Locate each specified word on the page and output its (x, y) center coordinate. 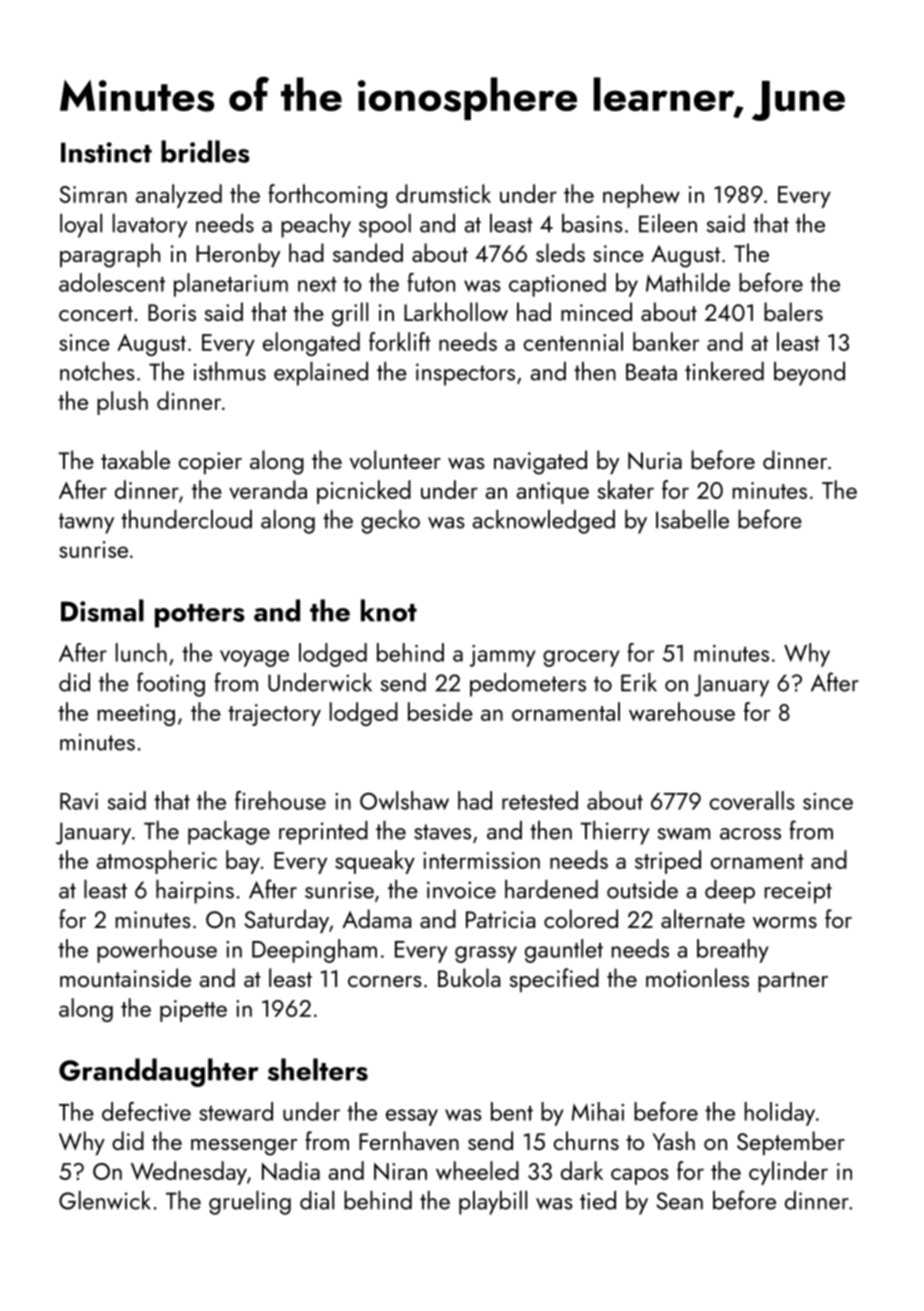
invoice (461, 890)
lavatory (150, 226)
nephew (641, 196)
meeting (136, 715)
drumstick (443, 193)
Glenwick (105, 1200)
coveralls (752, 800)
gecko (390, 522)
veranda (268, 489)
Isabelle (692, 519)
